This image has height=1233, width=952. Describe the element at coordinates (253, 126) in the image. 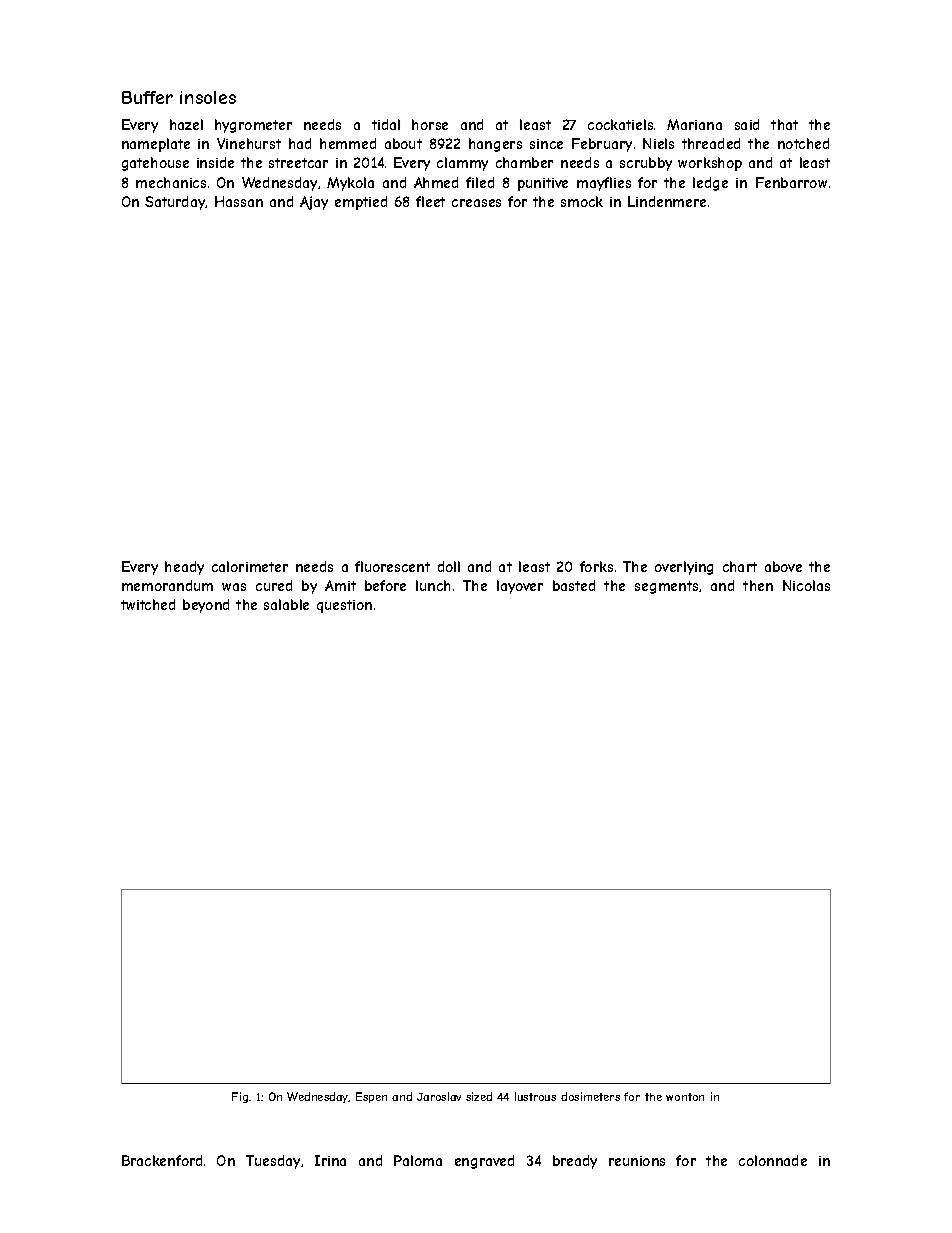

I see `hygrometer` at that location.
